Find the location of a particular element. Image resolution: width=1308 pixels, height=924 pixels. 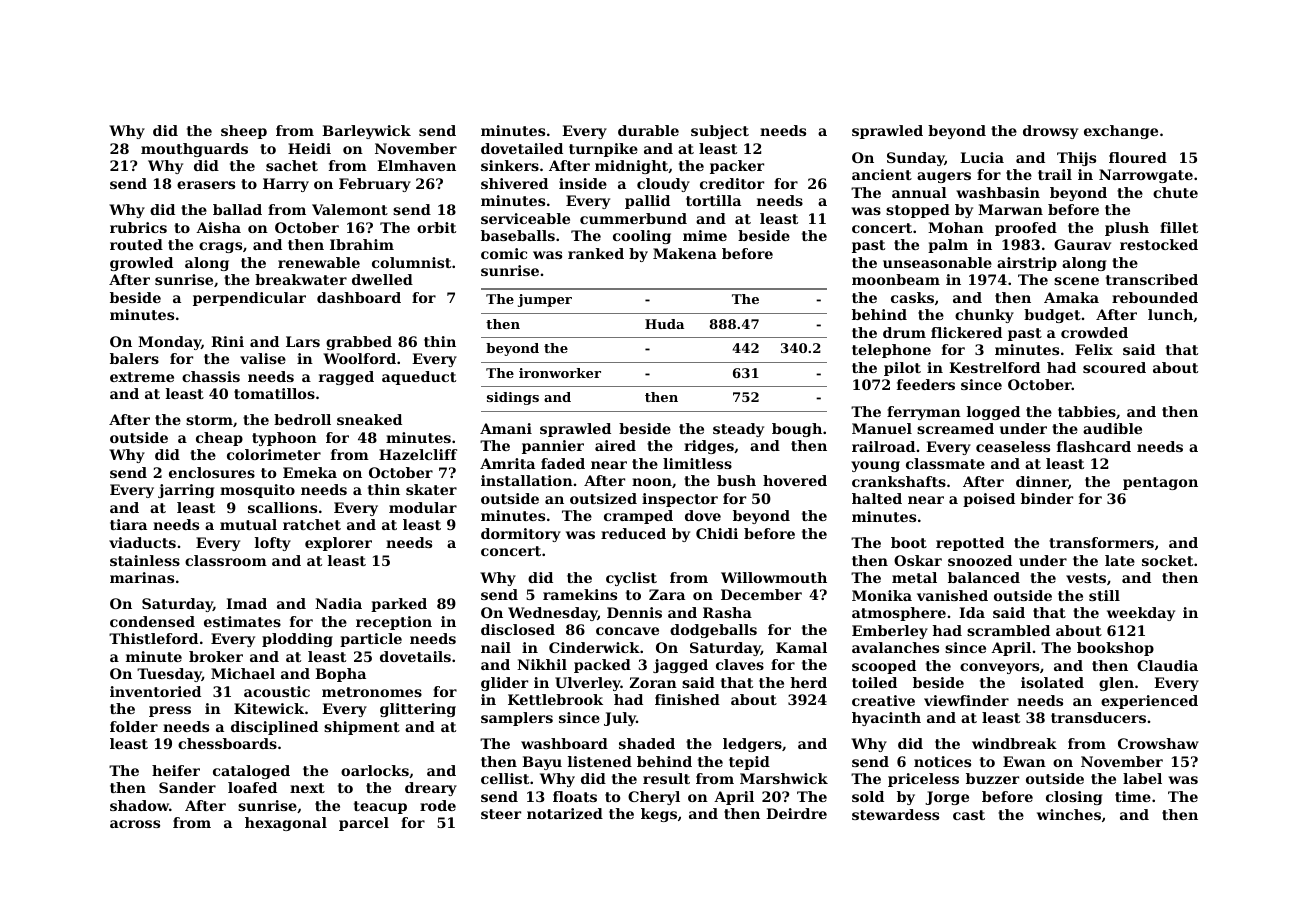

cummerbund is located at coordinates (633, 218).
